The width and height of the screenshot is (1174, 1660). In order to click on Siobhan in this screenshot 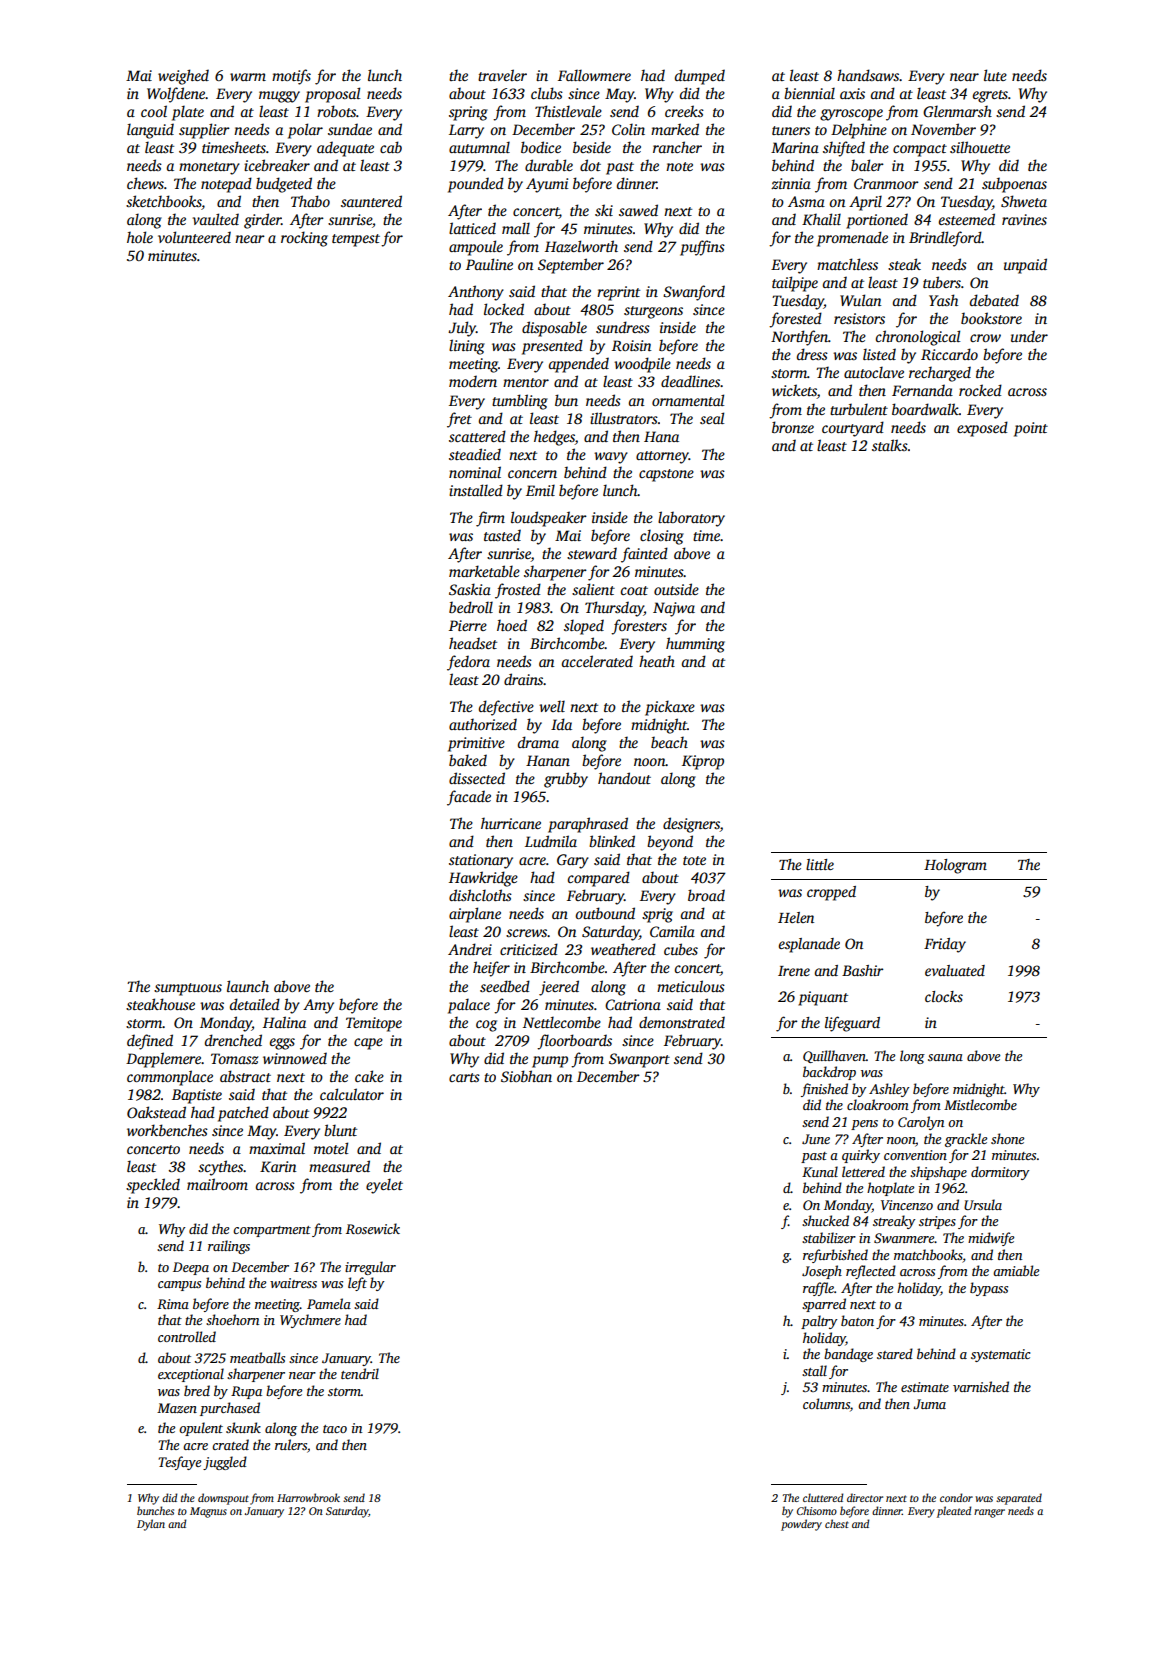, I will do `click(526, 1076)`.
